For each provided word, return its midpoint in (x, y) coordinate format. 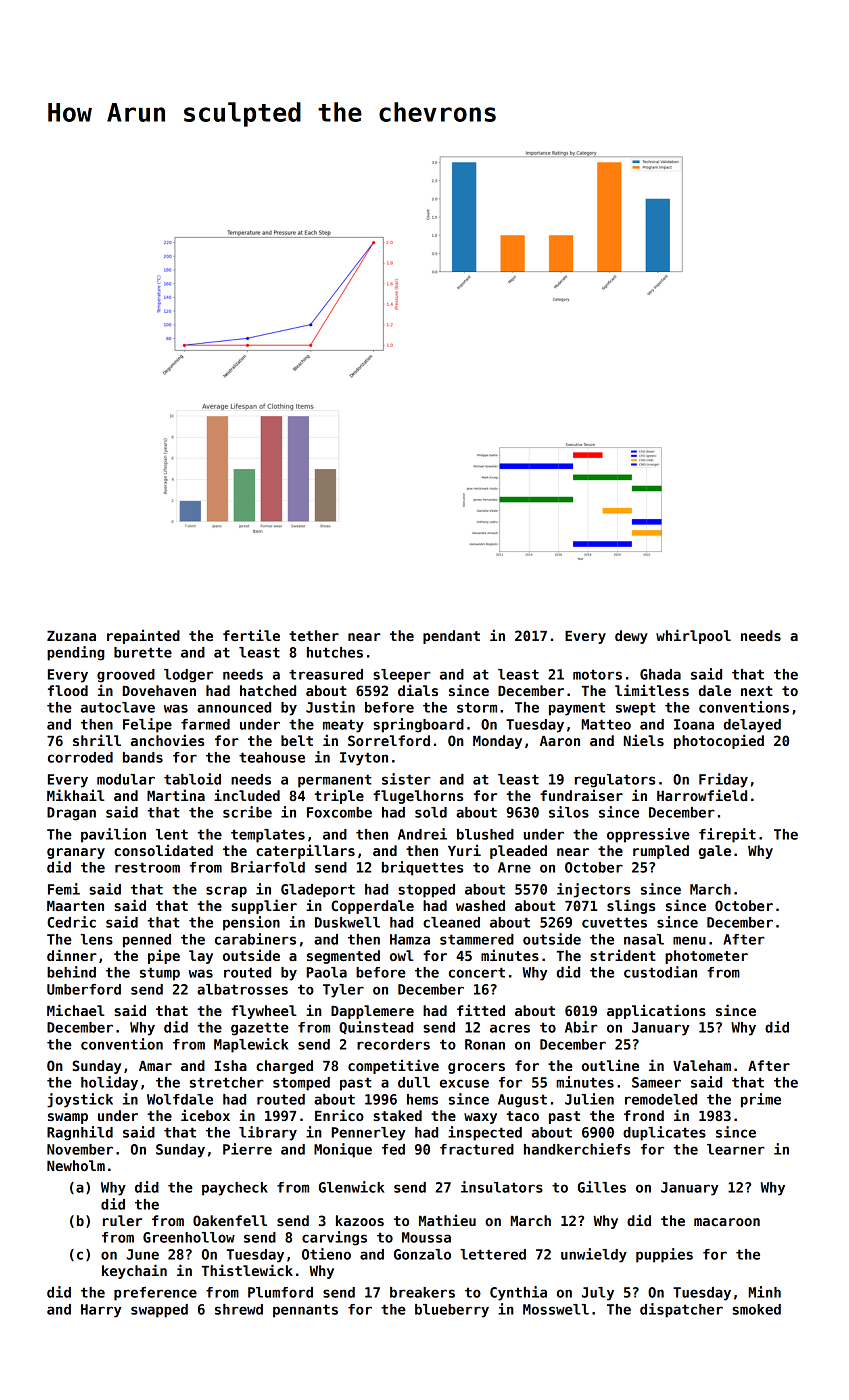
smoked (756, 1309)
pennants (305, 1311)
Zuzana (71, 636)
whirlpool (693, 636)
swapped (159, 1311)
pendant (451, 637)
